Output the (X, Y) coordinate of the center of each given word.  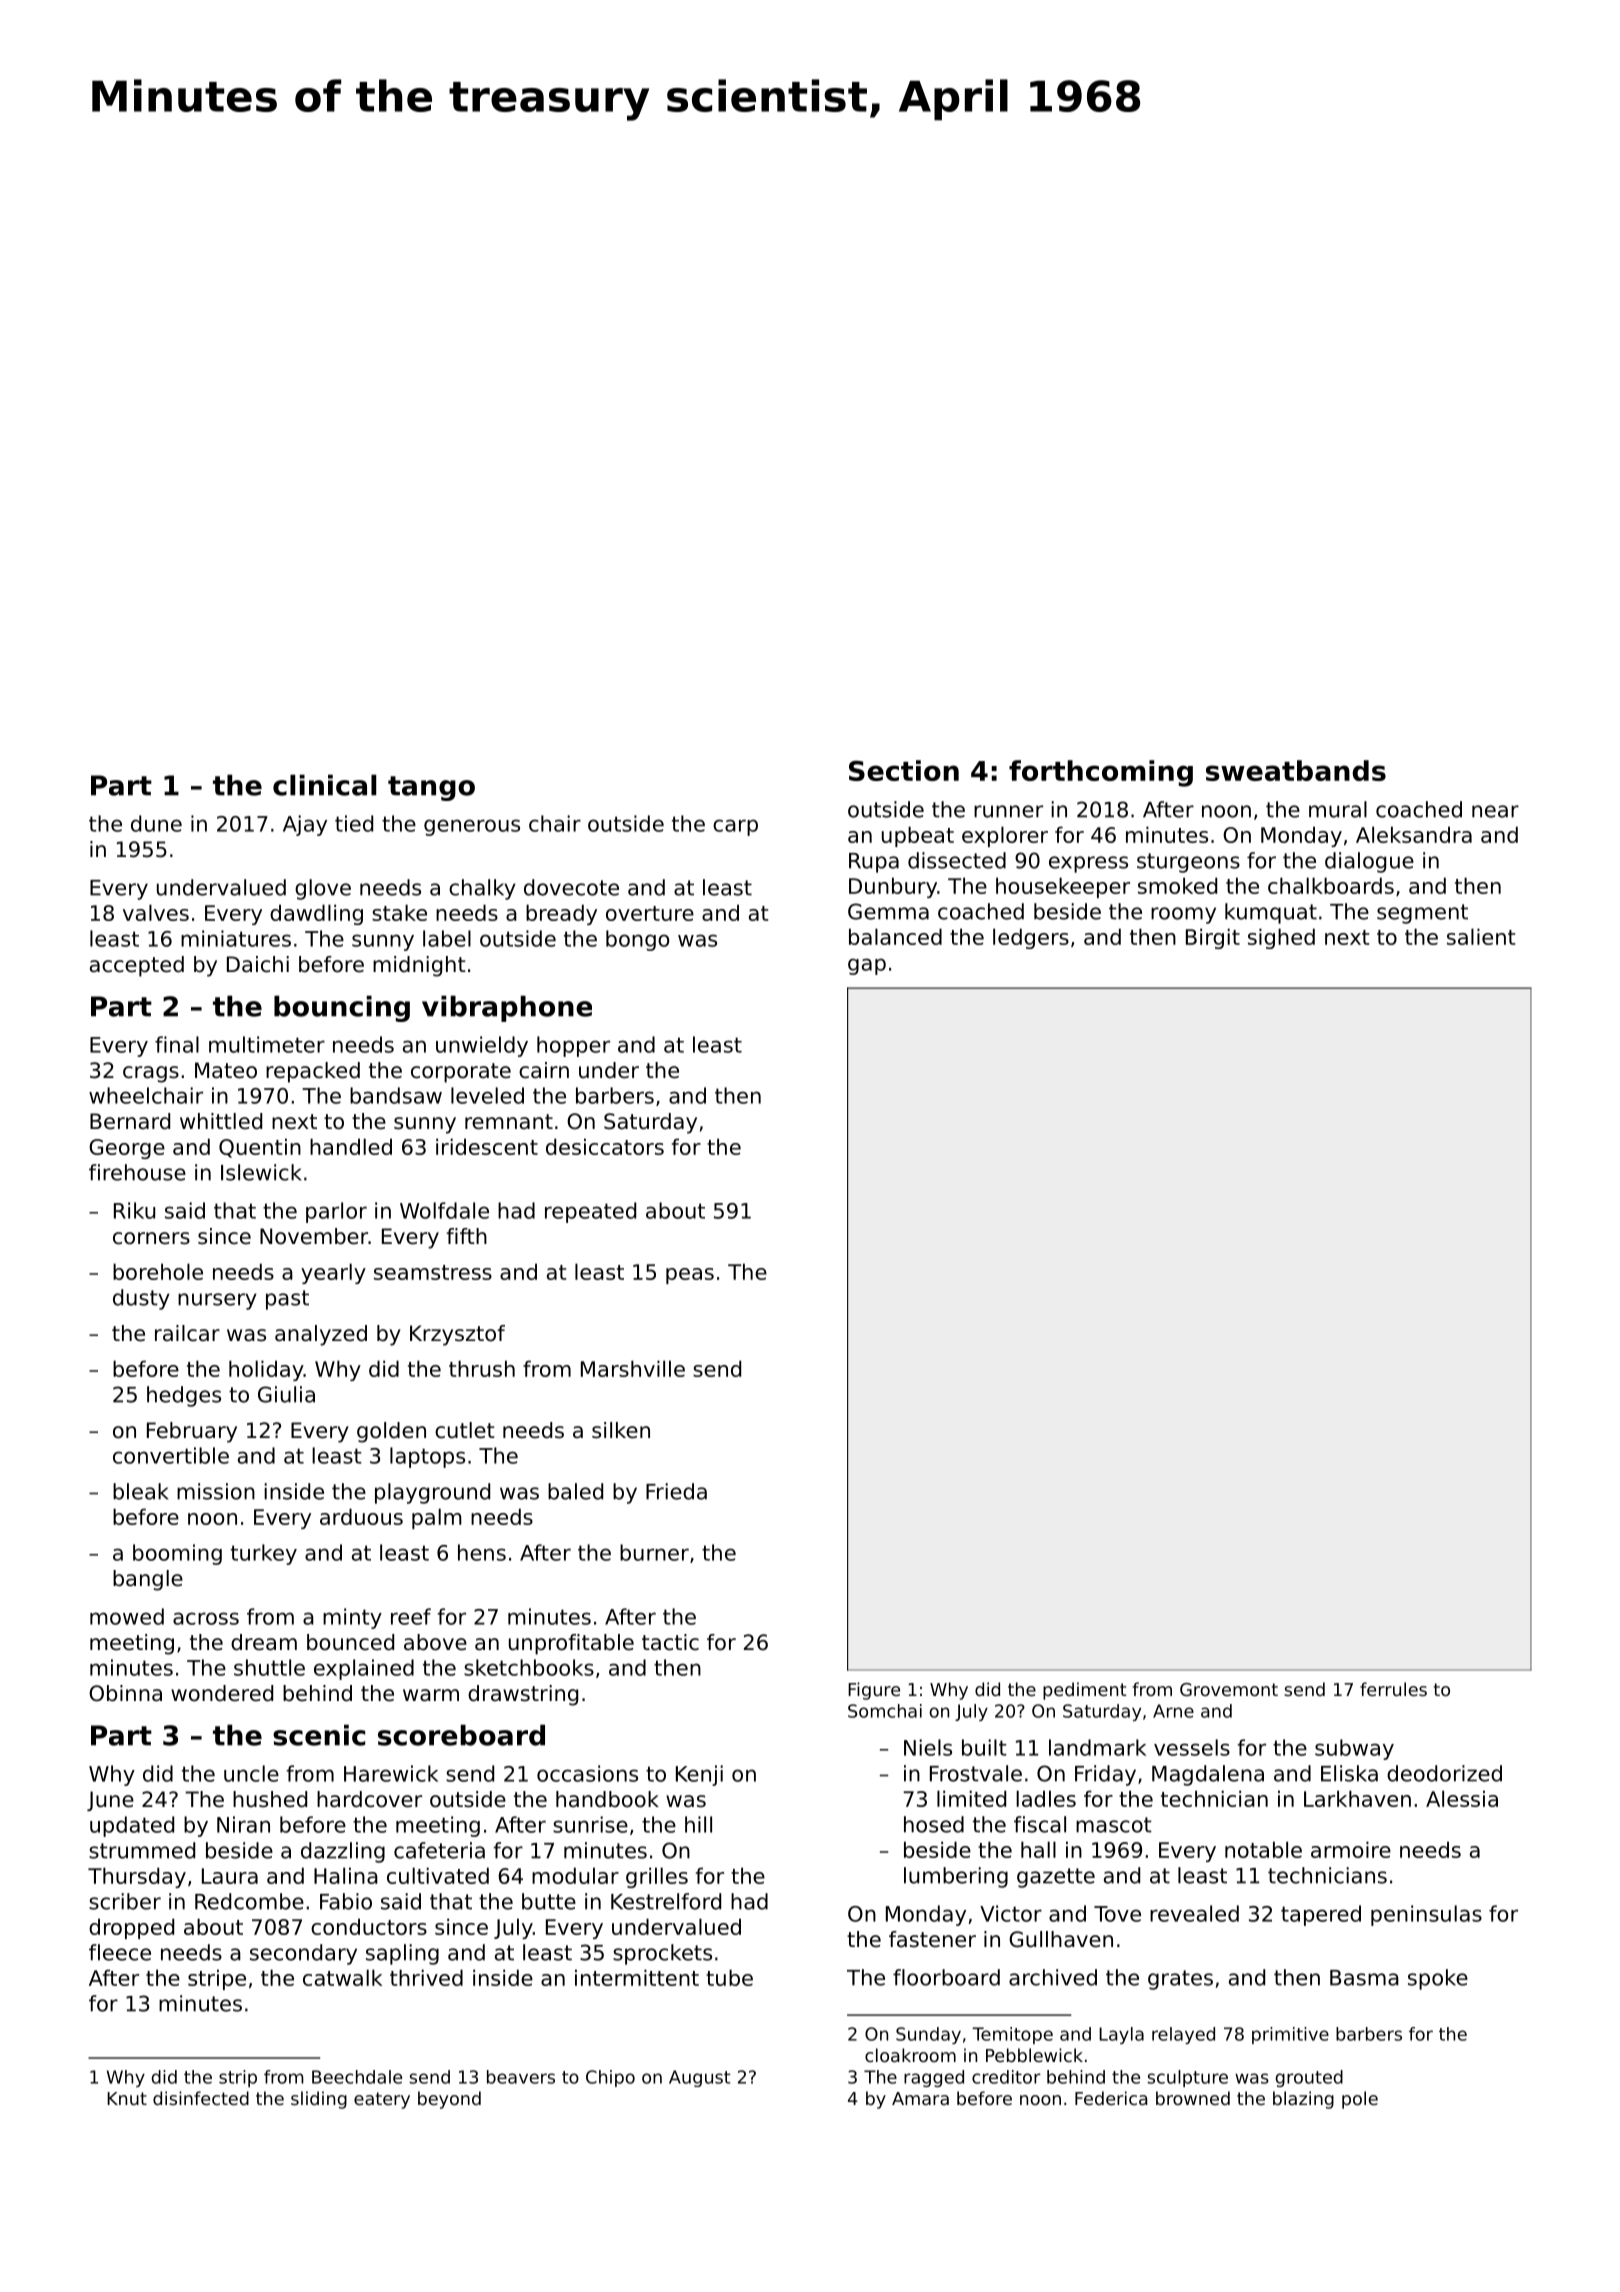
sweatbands (1296, 770)
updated (132, 1826)
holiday (266, 1370)
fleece (120, 1952)
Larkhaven (1357, 1798)
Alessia (1462, 1798)
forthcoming (1101, 773)
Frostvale (976, 1773)
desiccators (605, 1146)
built (984, 1747)
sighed (1281, 938)
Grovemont (1229, 1689)
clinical (324, 785)
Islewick (261, 1172)
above (435, 1642)
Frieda (676, 1491)
